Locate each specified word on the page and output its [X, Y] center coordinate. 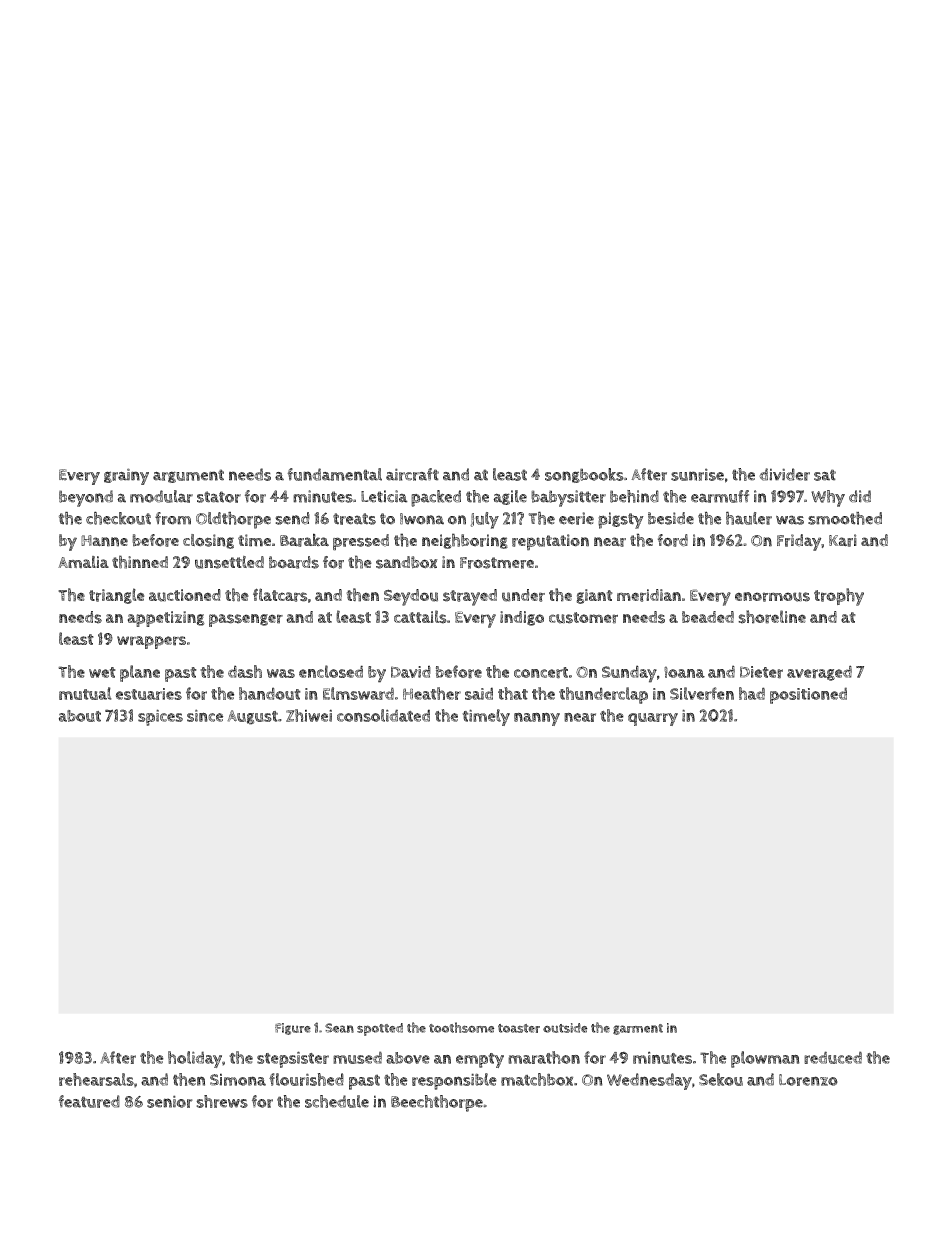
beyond [86, 498]
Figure [293, 1029]
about [80, 716]
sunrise [697, 474]
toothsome [461, 1027]
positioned [808, 695]
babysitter [568, 498]
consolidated [383, 715]
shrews [222, 1101]
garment [638, 1029]
